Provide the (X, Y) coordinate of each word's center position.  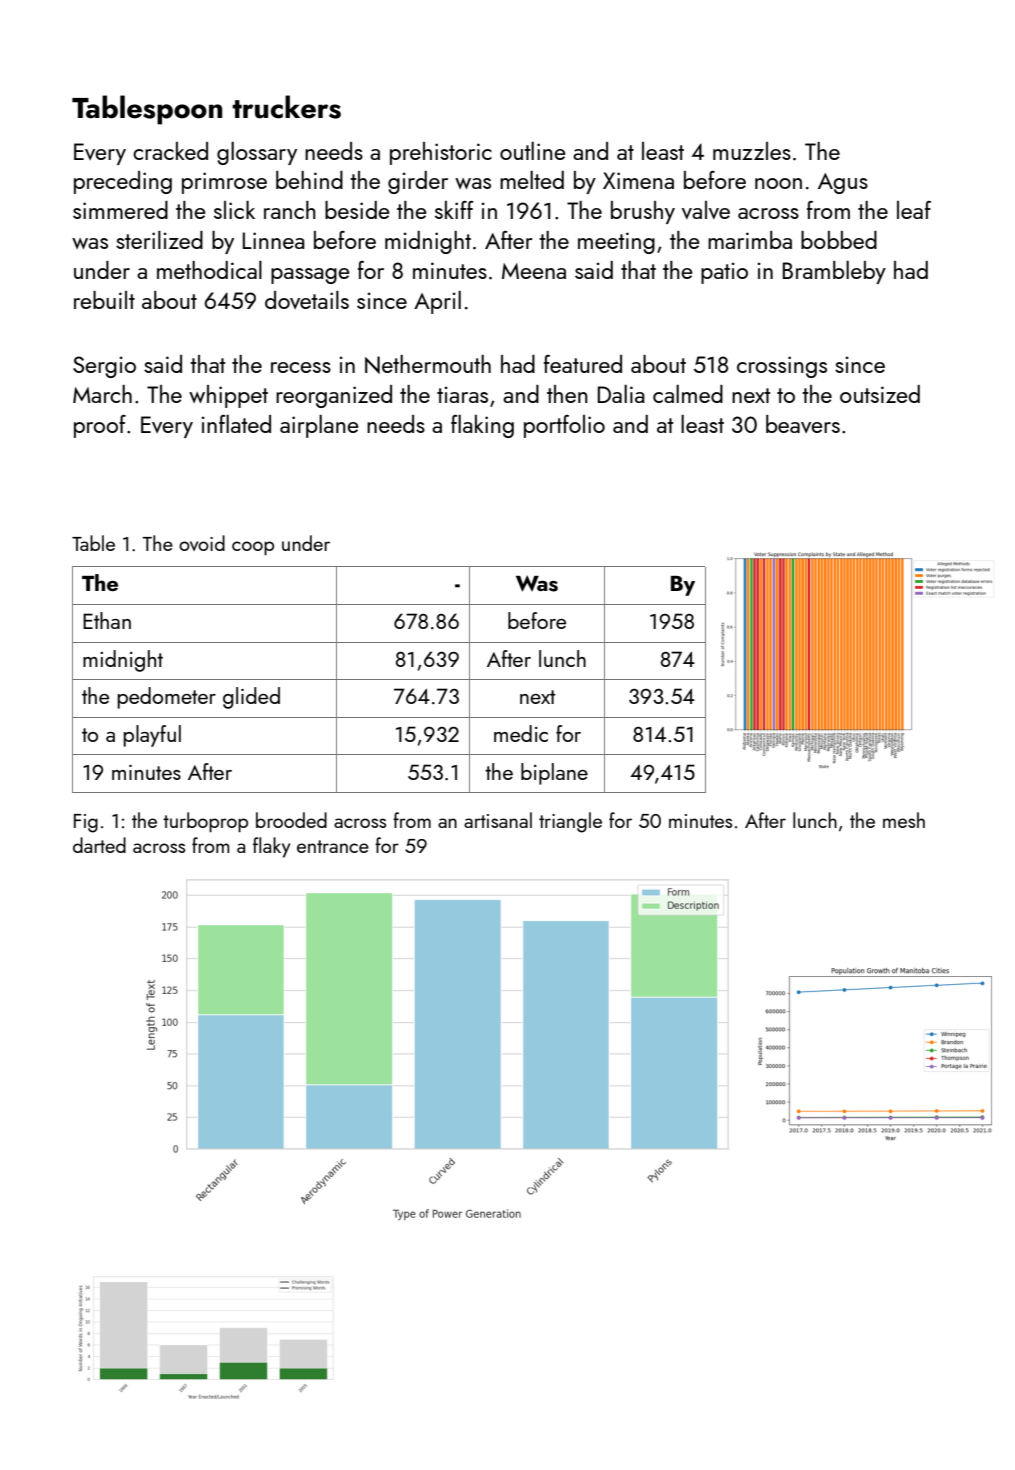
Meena (534, 271)
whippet (228, 396)
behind (309, 180)
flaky (271, 847)
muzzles (752, 151)
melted (532, 180)
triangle (570, 822)
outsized (880, 394)
